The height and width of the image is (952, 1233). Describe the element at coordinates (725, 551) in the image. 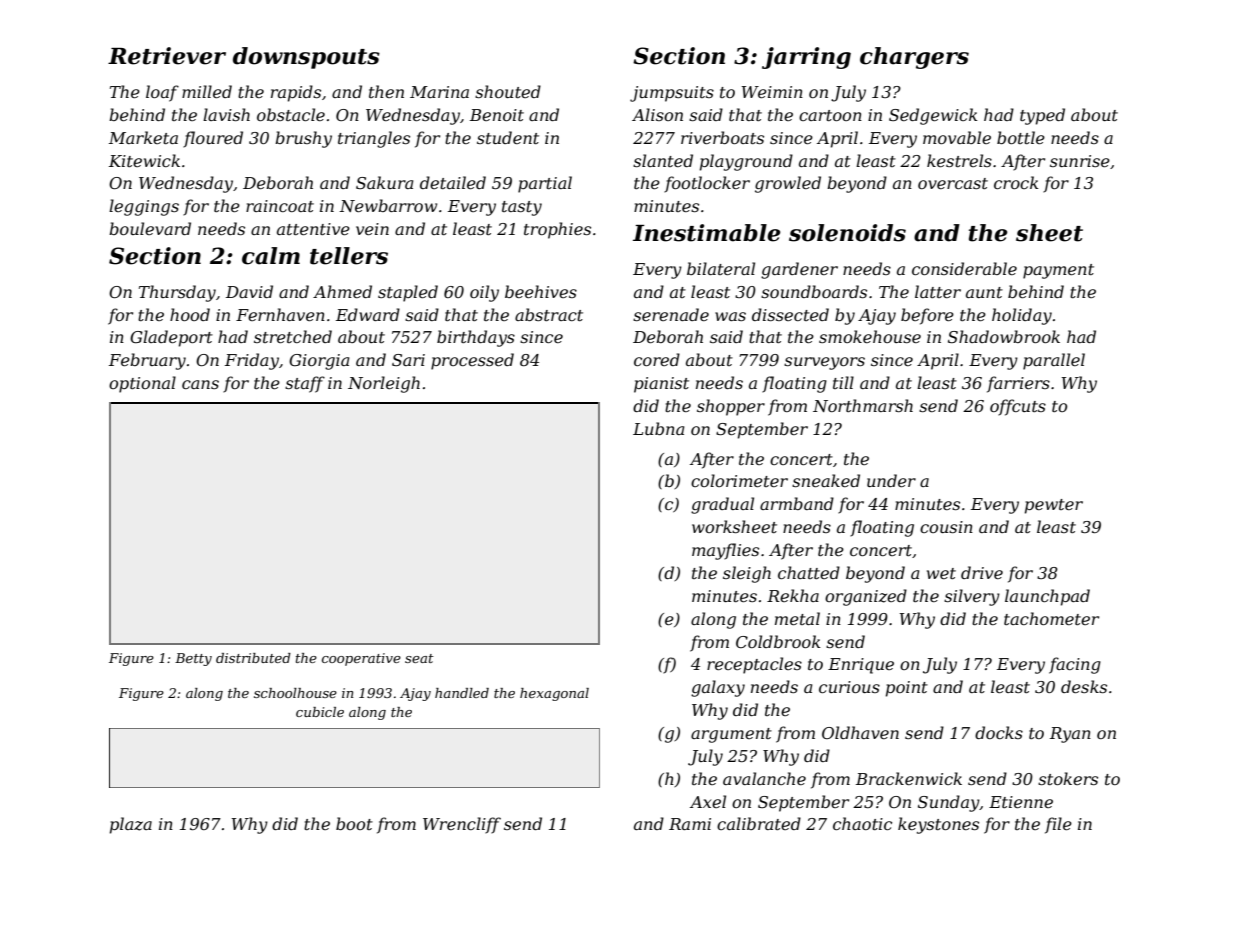

I see `mayflies` at that location.
